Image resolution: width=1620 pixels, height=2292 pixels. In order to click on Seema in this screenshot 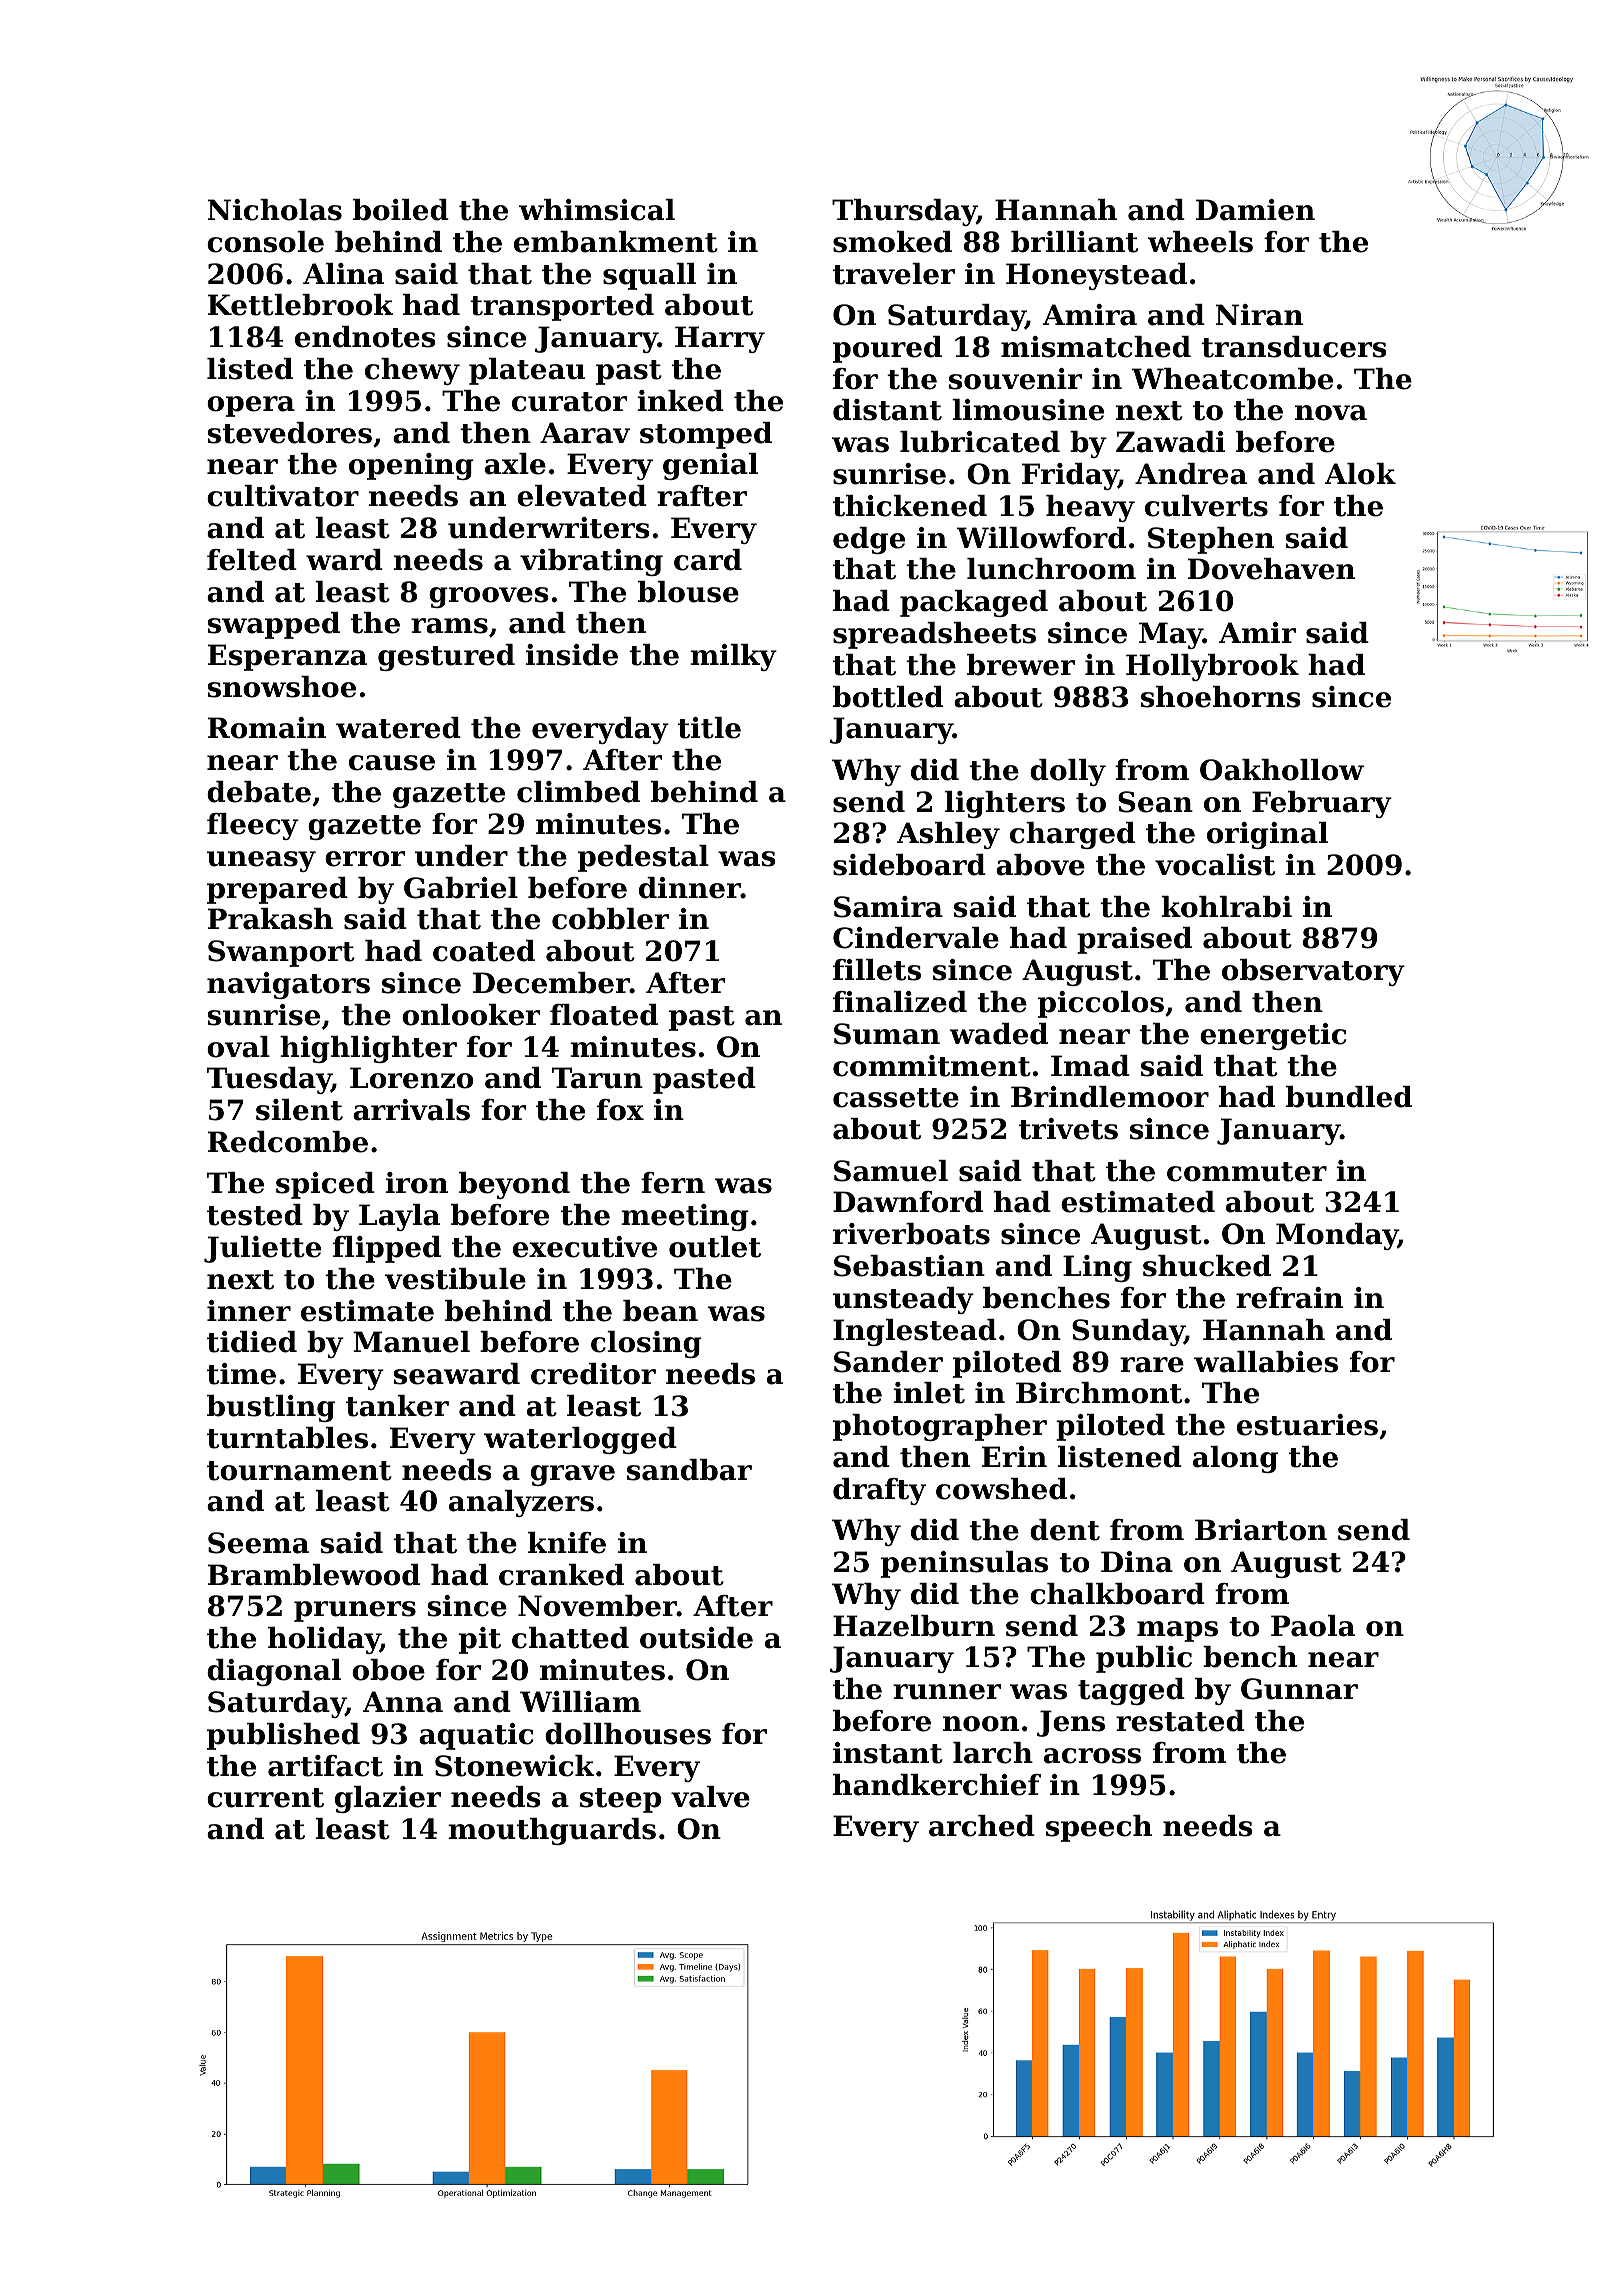, I will do `click(258, 1543)`.
